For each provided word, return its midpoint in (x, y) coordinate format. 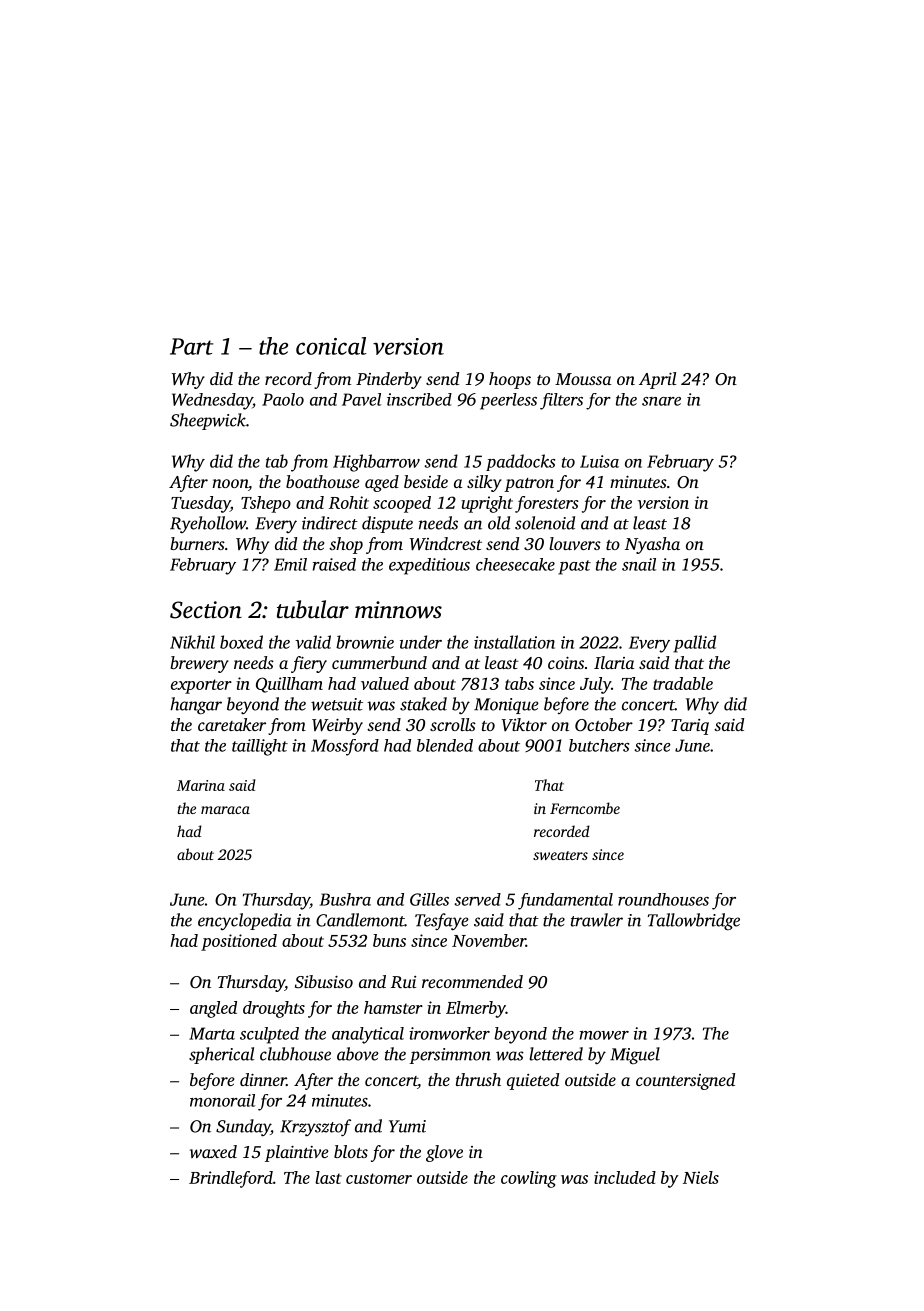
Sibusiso (324, 982)
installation (514, 642)
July (595, 685)
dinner (263, 1079)
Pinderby (389, 380)
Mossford (345, 747)
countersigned (685, 1081)
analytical (368, 1035)
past (574, 567)
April (657, 380)
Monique (506, 706)
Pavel (361, 399)
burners (197, 543)
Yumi (407, 1126)
